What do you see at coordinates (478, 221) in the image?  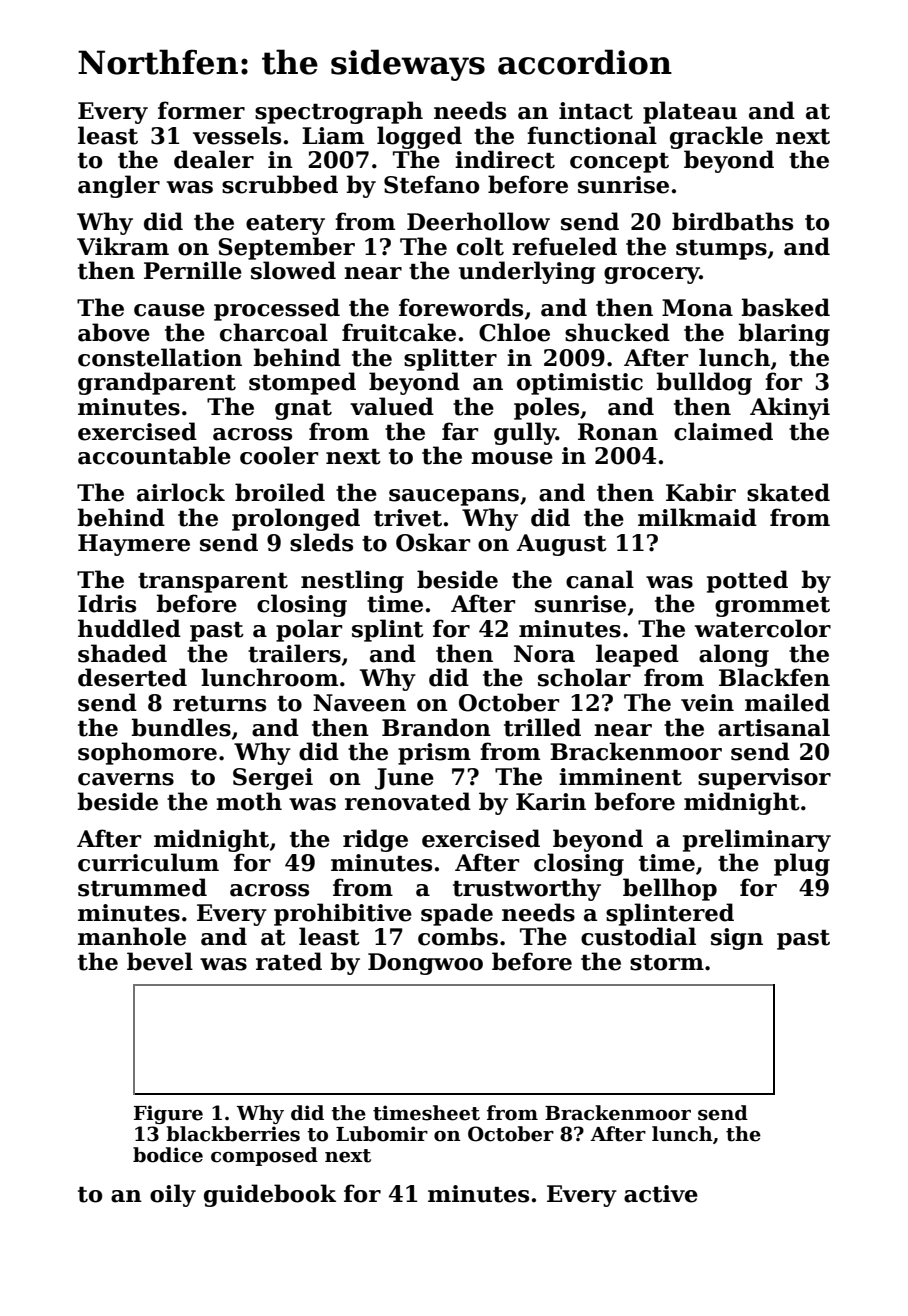 I see `Deerhollow` at bounding box center [478, 221].
